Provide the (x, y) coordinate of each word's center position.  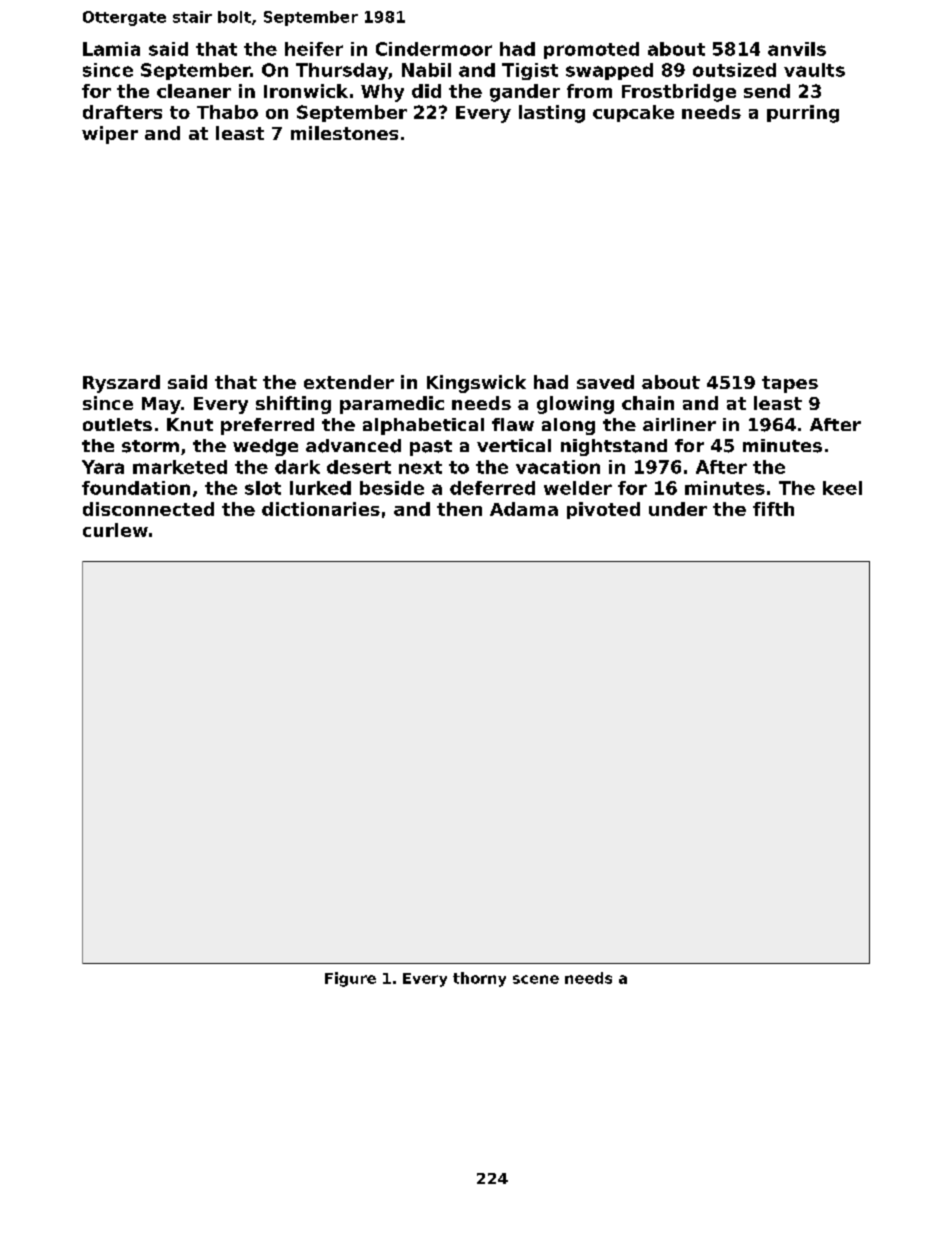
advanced (353, 446)
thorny (479, 979)
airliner (679, 424)
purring (803, 114)
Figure (350, 979)
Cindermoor (434, 49)
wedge (265, 447)
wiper (110, 135)
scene (536, 979)
